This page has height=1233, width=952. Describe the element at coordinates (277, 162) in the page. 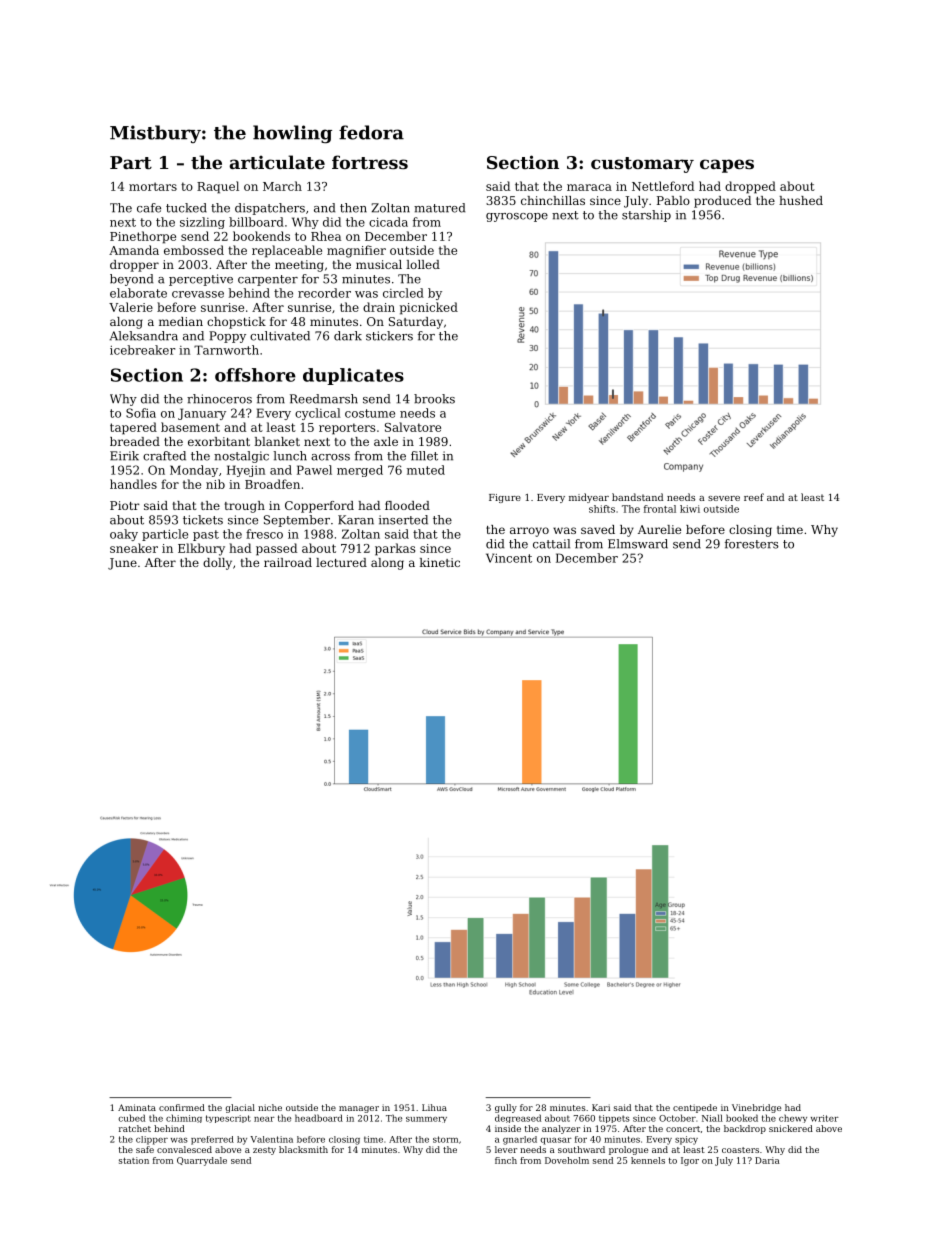

I see `articulate` at that location.
